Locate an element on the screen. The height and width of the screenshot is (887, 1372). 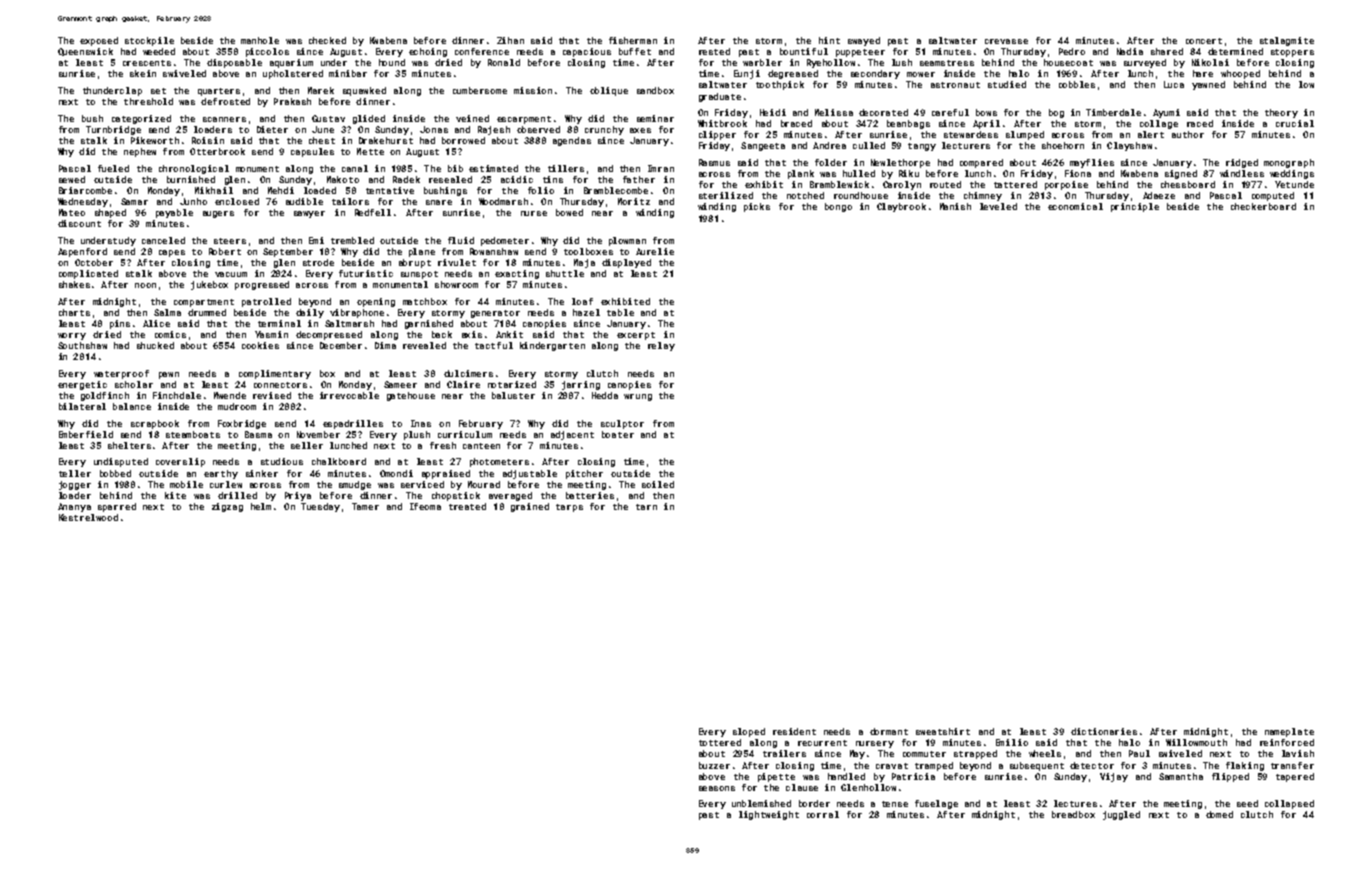
dictionaries is located at coordinates (1104, 731).
